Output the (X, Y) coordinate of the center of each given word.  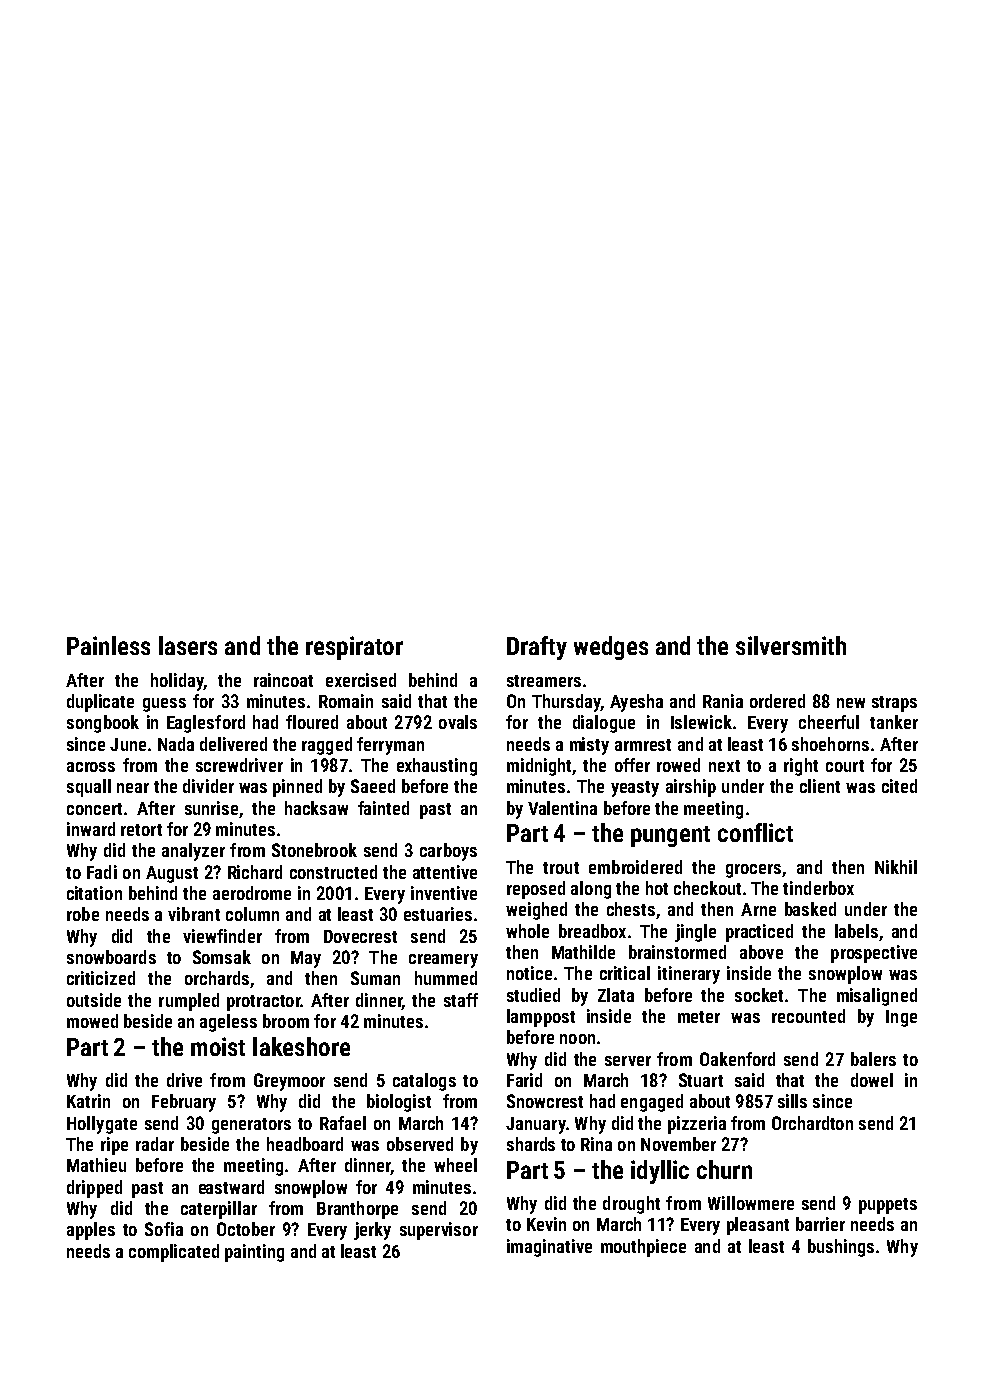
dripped (94, 1189)
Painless (108, 645)
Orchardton (812, 1123)
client (820, 786)
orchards (217, 978)
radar (155, 1144)
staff (461, 1000)
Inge (901, 1018)
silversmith (791, 645)
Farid (524, 1080)
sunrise (211, 808)
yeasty (635, 789)
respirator (354, 648)
